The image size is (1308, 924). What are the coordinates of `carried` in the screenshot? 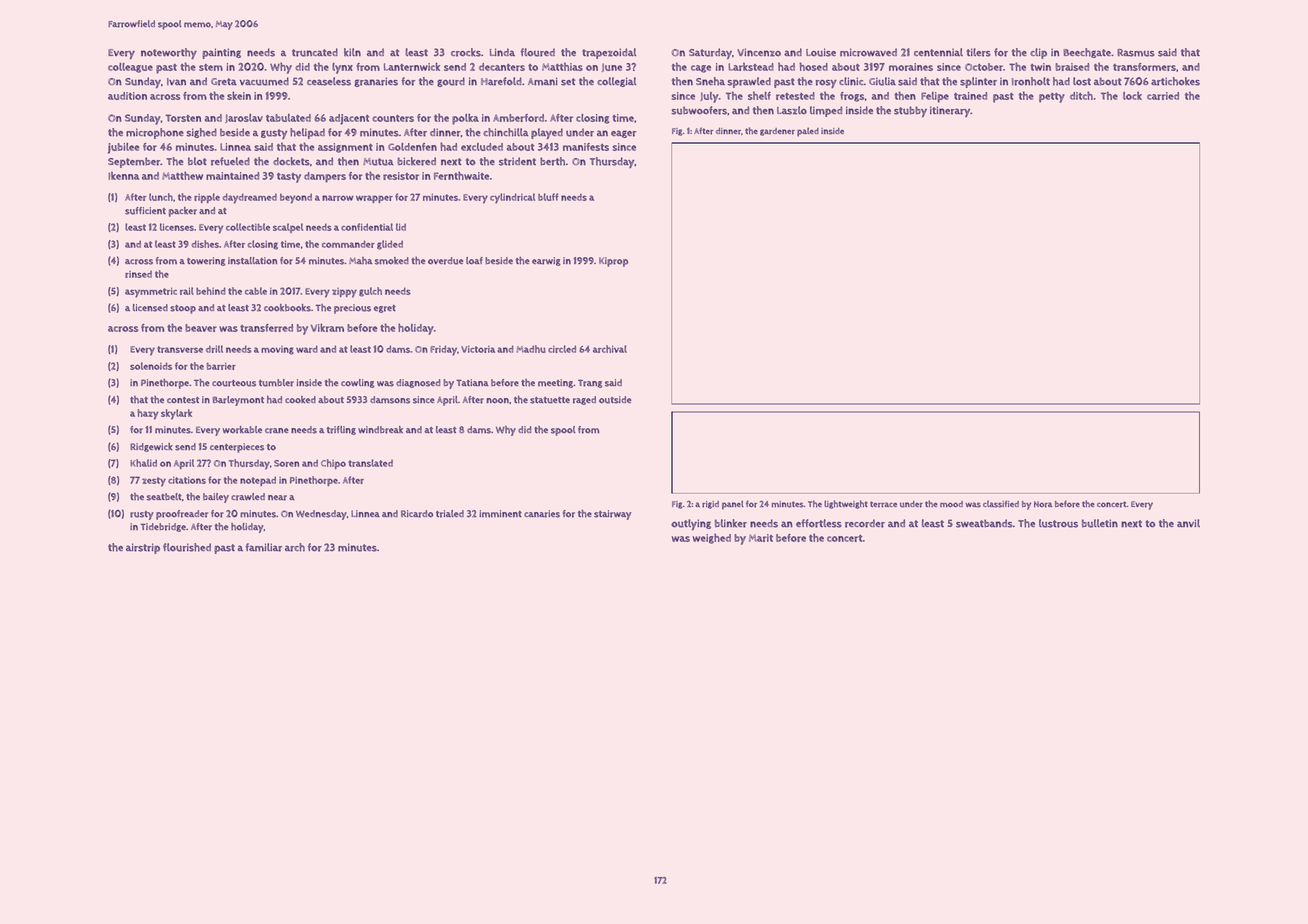 It's located at (1163, 96).
